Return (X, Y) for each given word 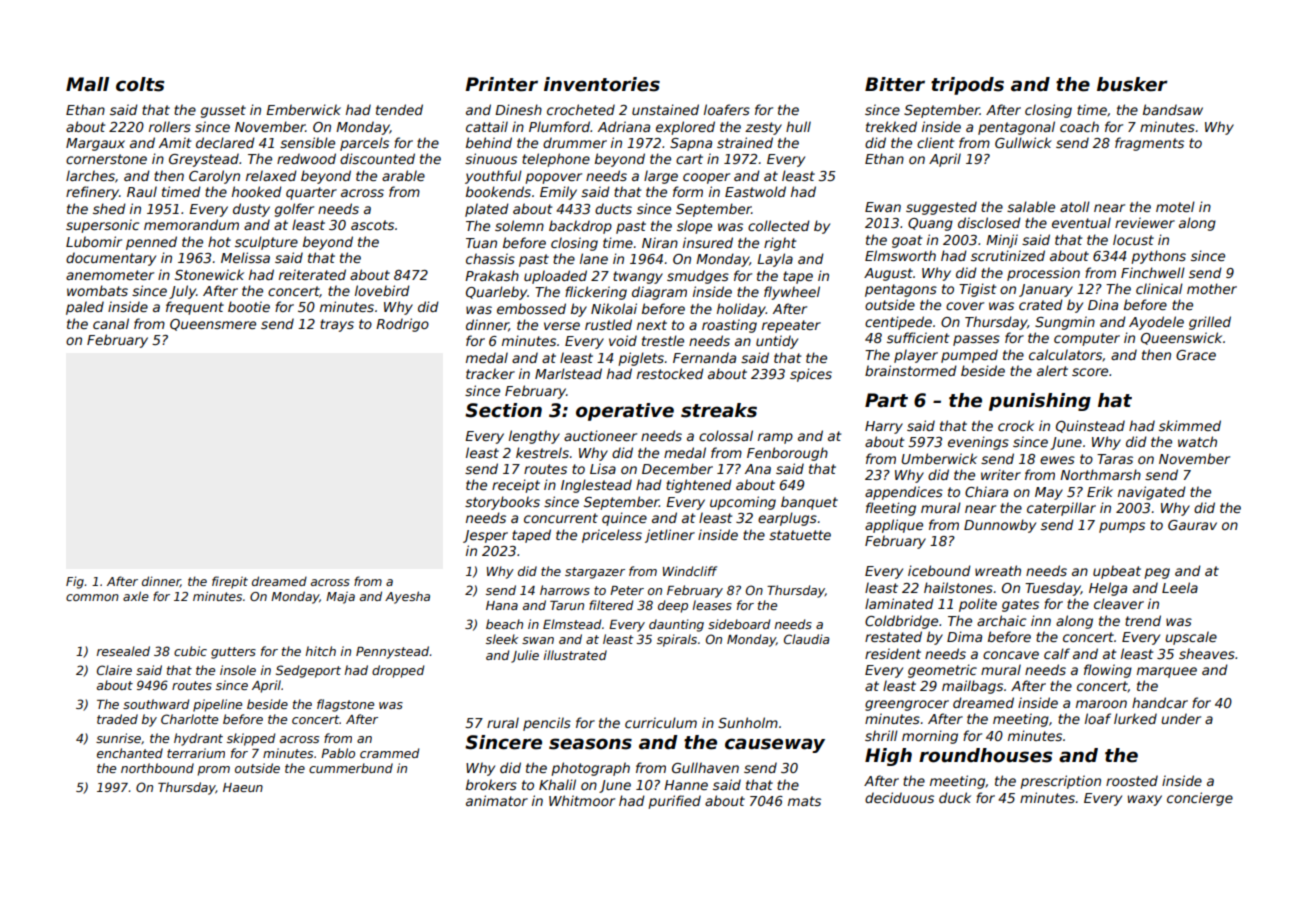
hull (798, 126)
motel (1175, 206)
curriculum (661, 722)
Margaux (95, 144)
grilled (1210, 323)
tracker (490, 373)
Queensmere (213, 325)
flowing (1108, 671)
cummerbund (351, 768)
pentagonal (1016, 128)
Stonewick (209, 274)
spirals (677, 640)
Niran (660, 242)
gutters (233, 653)
